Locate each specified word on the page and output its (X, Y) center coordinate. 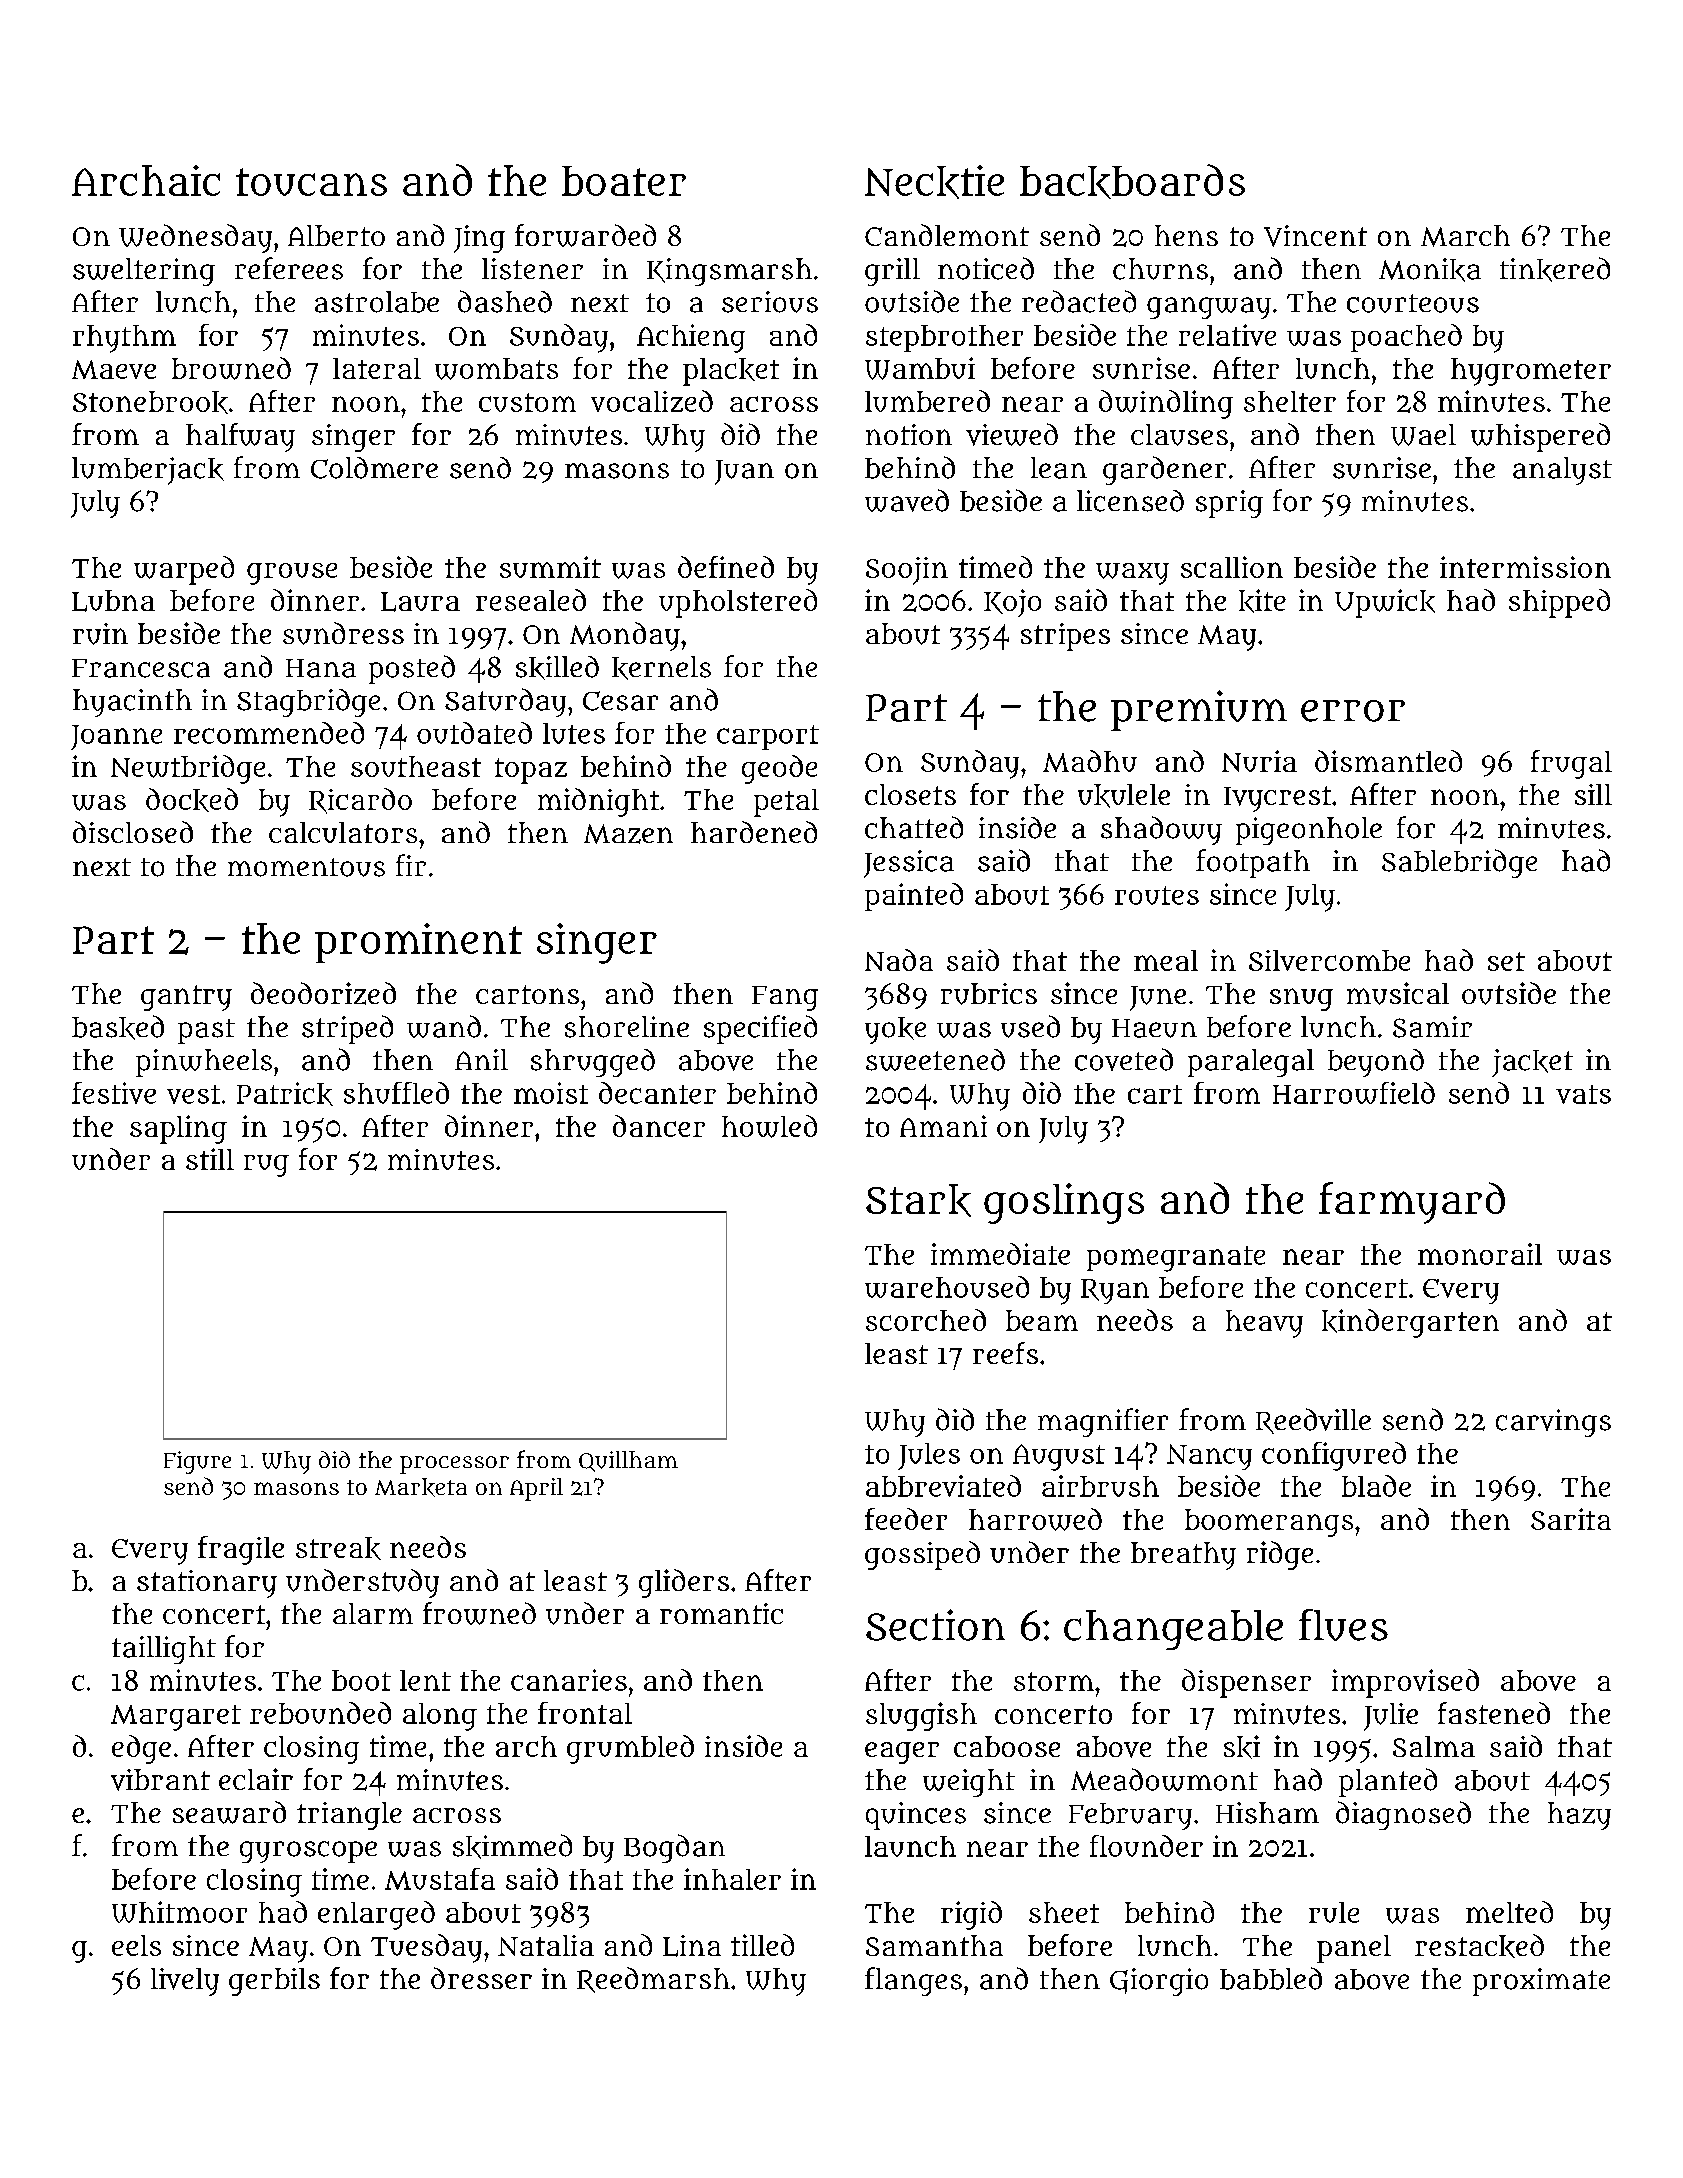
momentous (306, 867)
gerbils (274, 1982)
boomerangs (1269, 1523)
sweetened (935, 1060)
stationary (207, 1584)
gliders (684, 1583)
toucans (311, 182)
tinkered (1555, 269)
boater (624, 181)
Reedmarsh (653, 1980)
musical (1398, 993)
